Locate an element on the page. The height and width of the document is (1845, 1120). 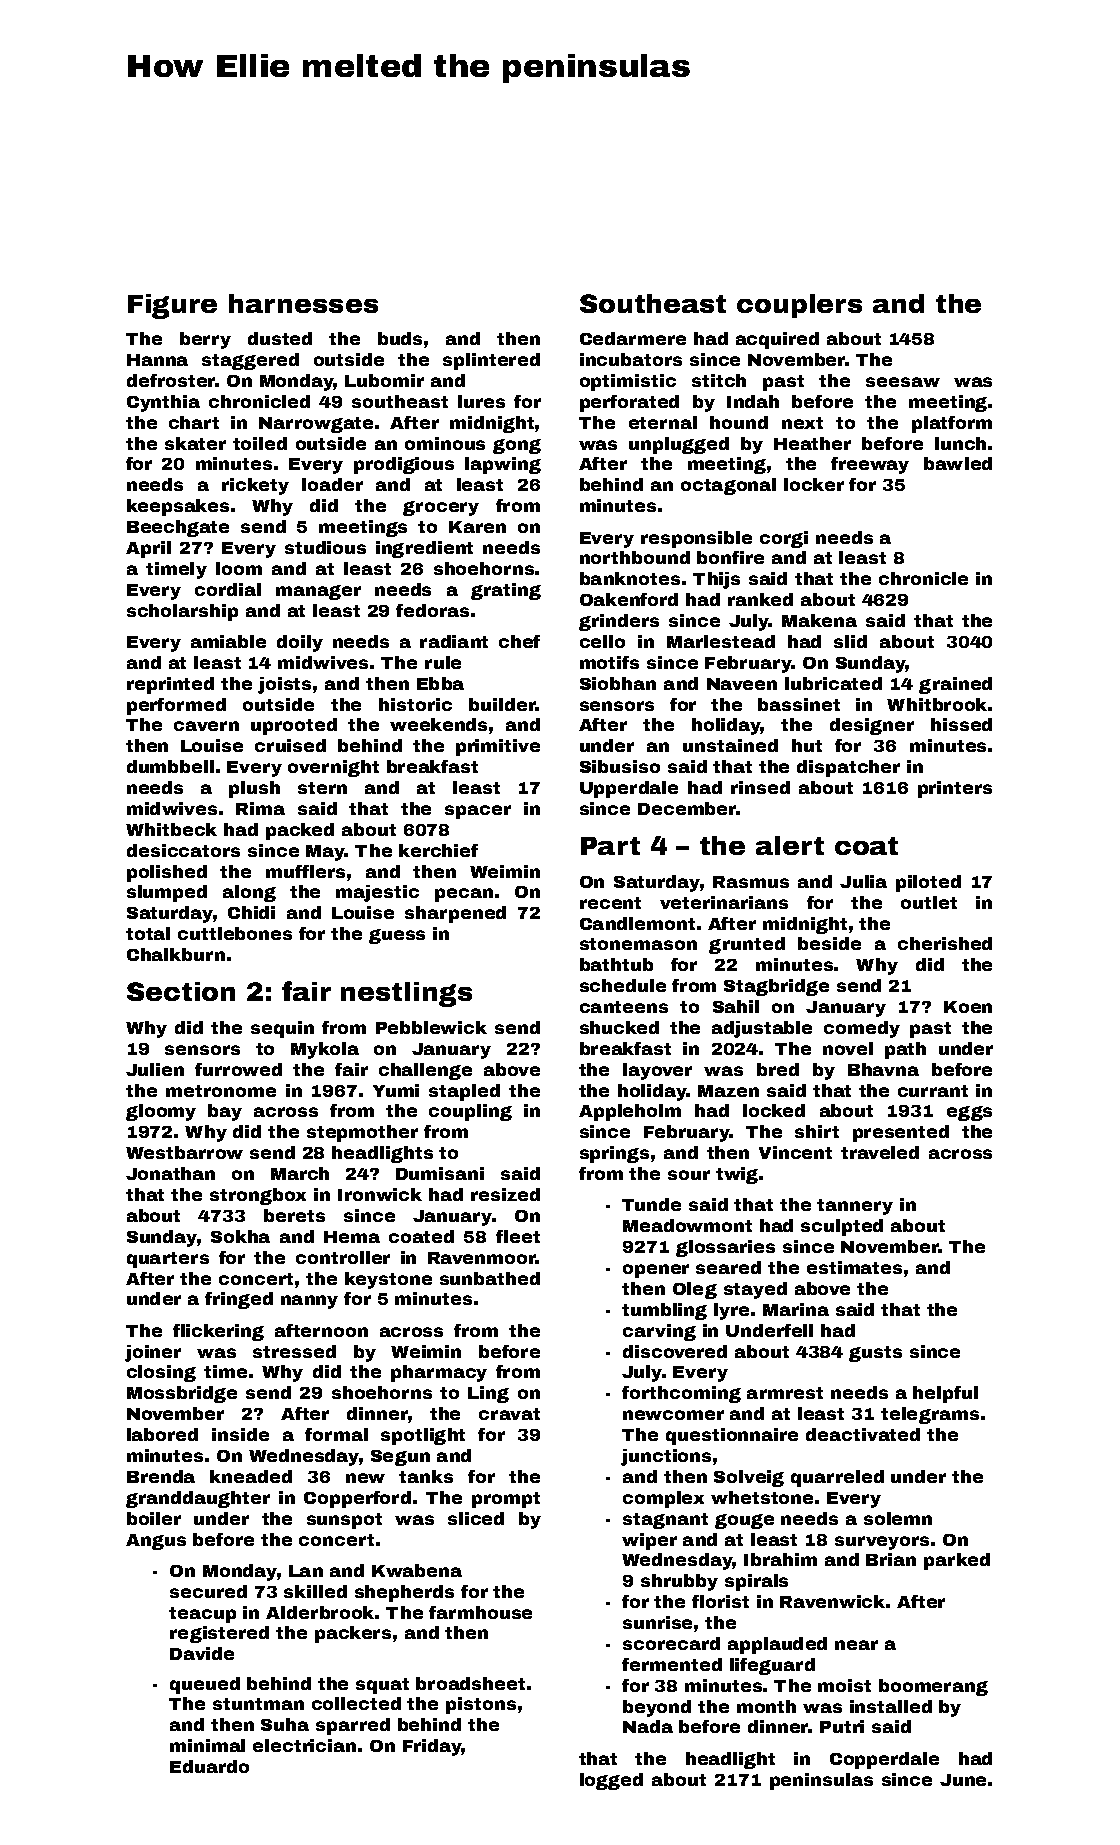
furrowed is located at coordinates (238, 1069).
